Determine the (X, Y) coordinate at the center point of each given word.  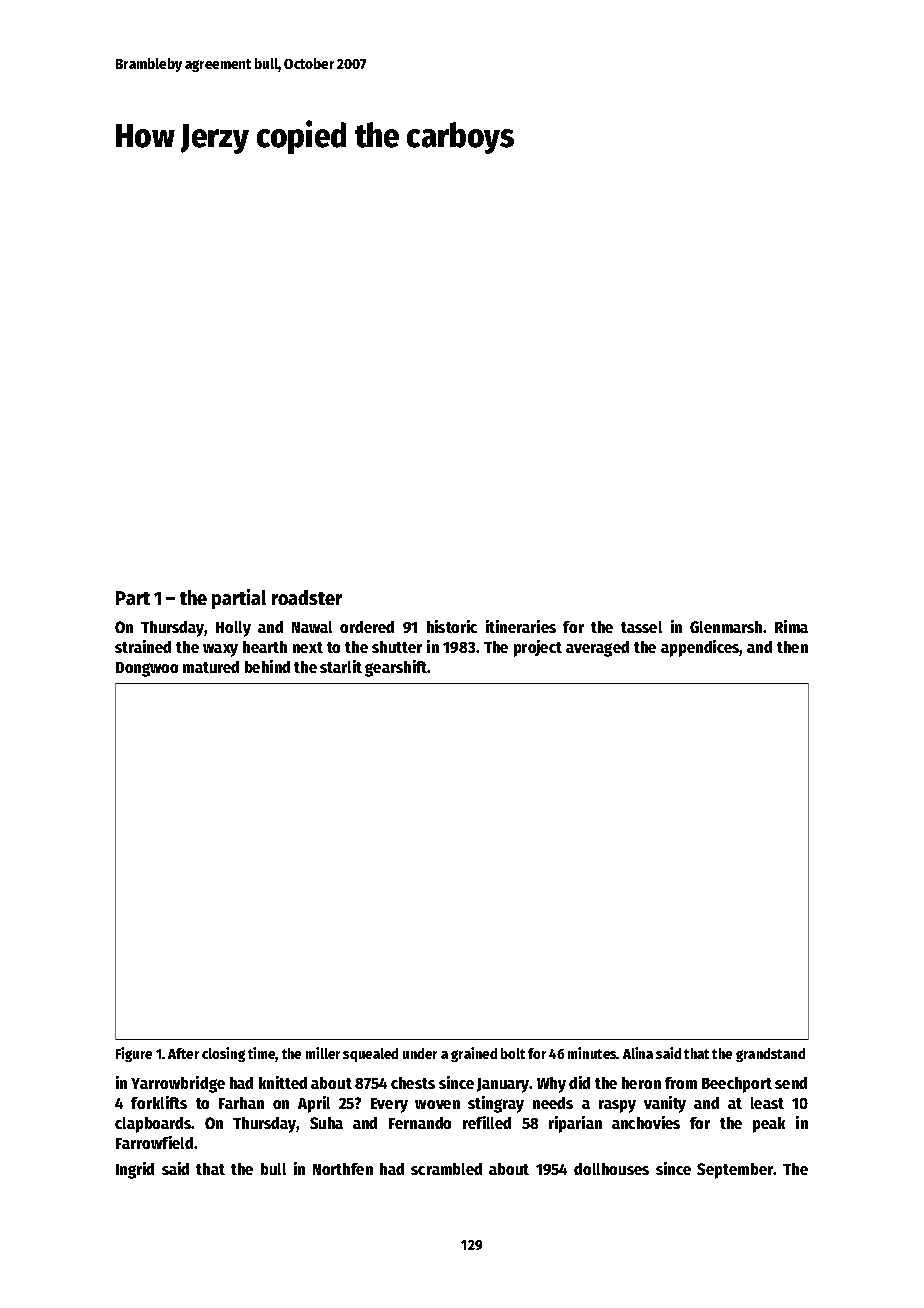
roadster (307, 597)
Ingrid (135, 1170)
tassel (641, 627)
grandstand (770, 1055)
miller (323, 1053)
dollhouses (611, 1169)
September (735, 1171)
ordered (367, 627)
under (420, 1053)
